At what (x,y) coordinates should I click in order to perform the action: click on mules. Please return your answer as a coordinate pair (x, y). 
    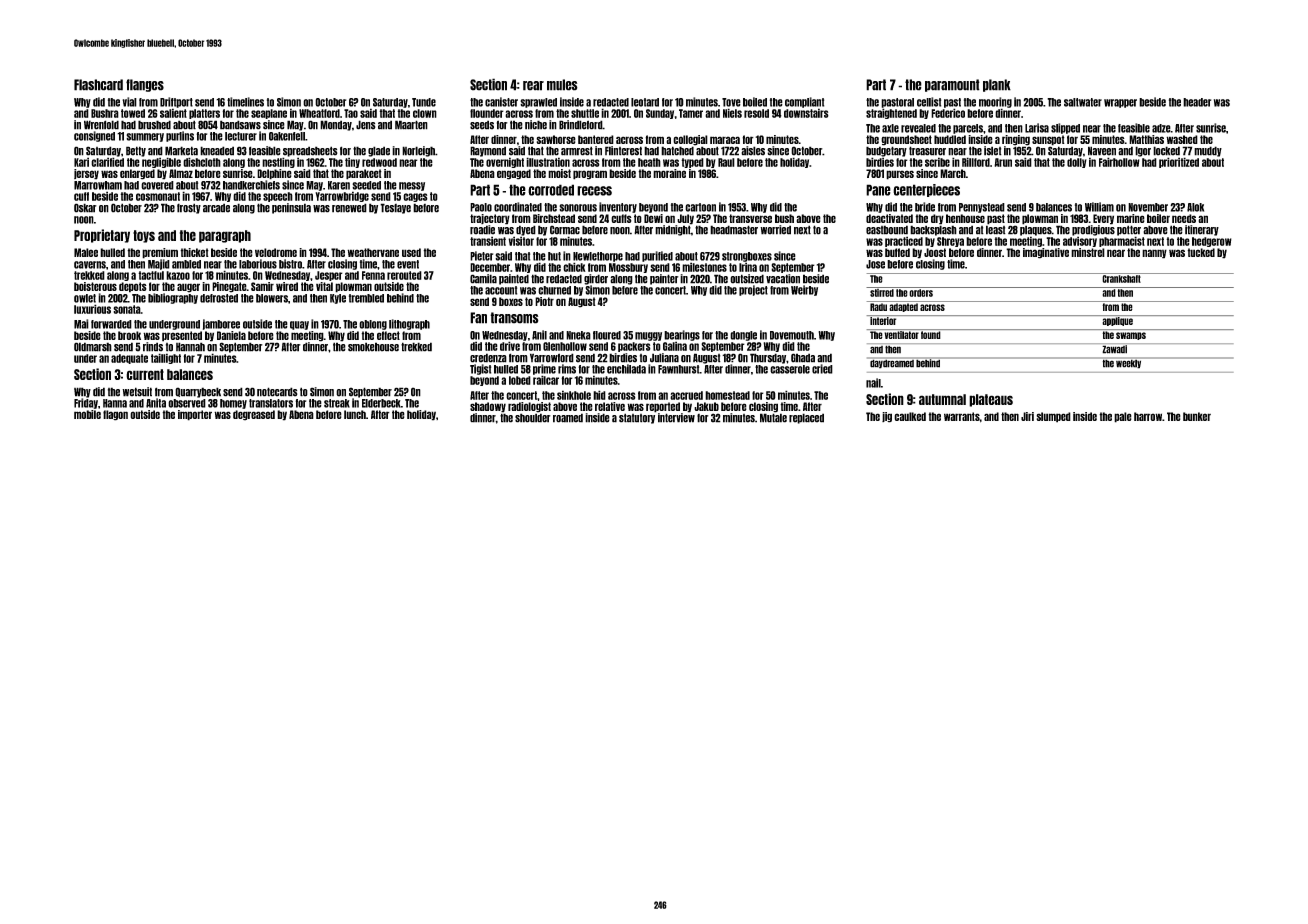
    Looking at the image, I should click on (562, 85).
